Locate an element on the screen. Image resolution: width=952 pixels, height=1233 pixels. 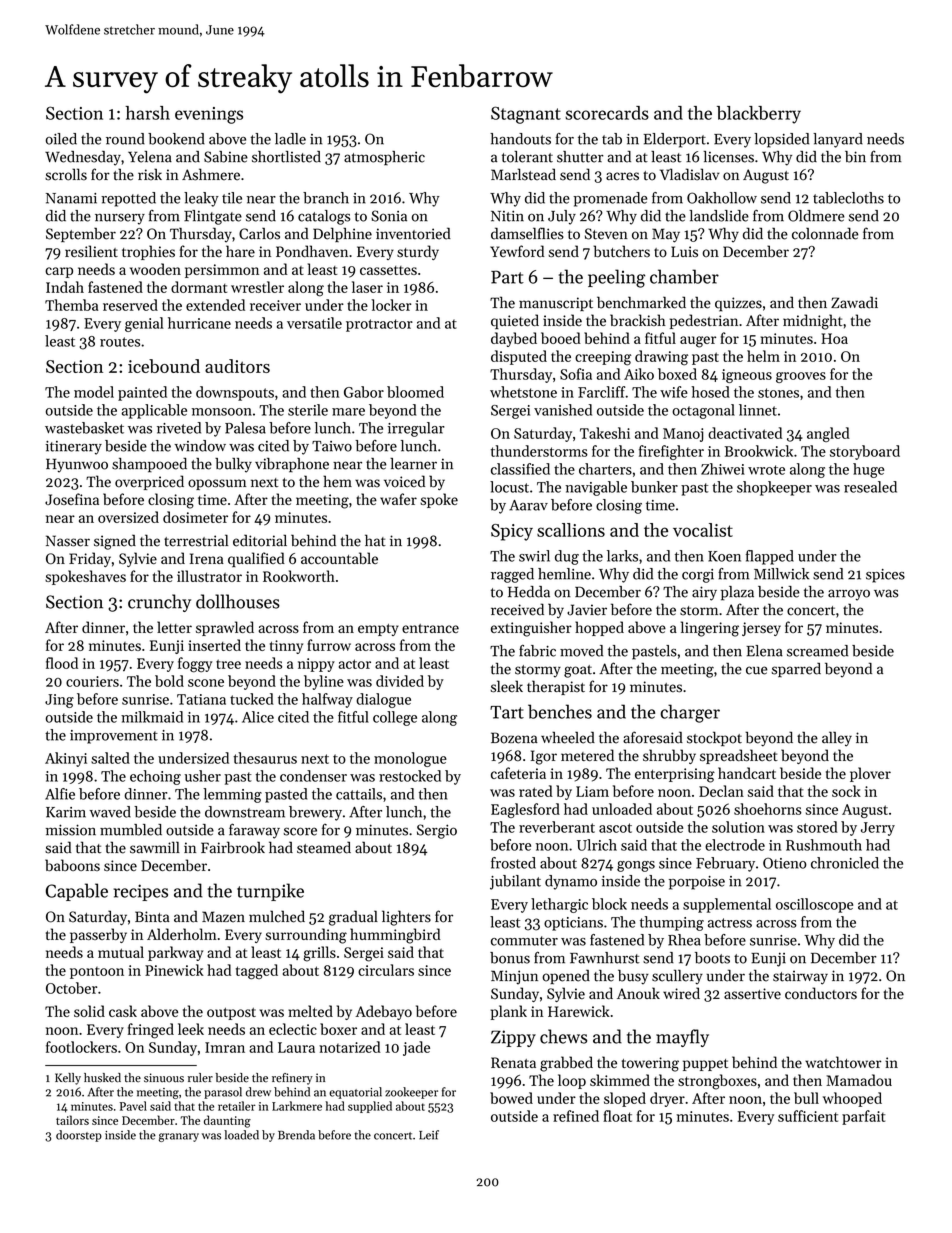
Manoj is located at coordinates (683, 435).
